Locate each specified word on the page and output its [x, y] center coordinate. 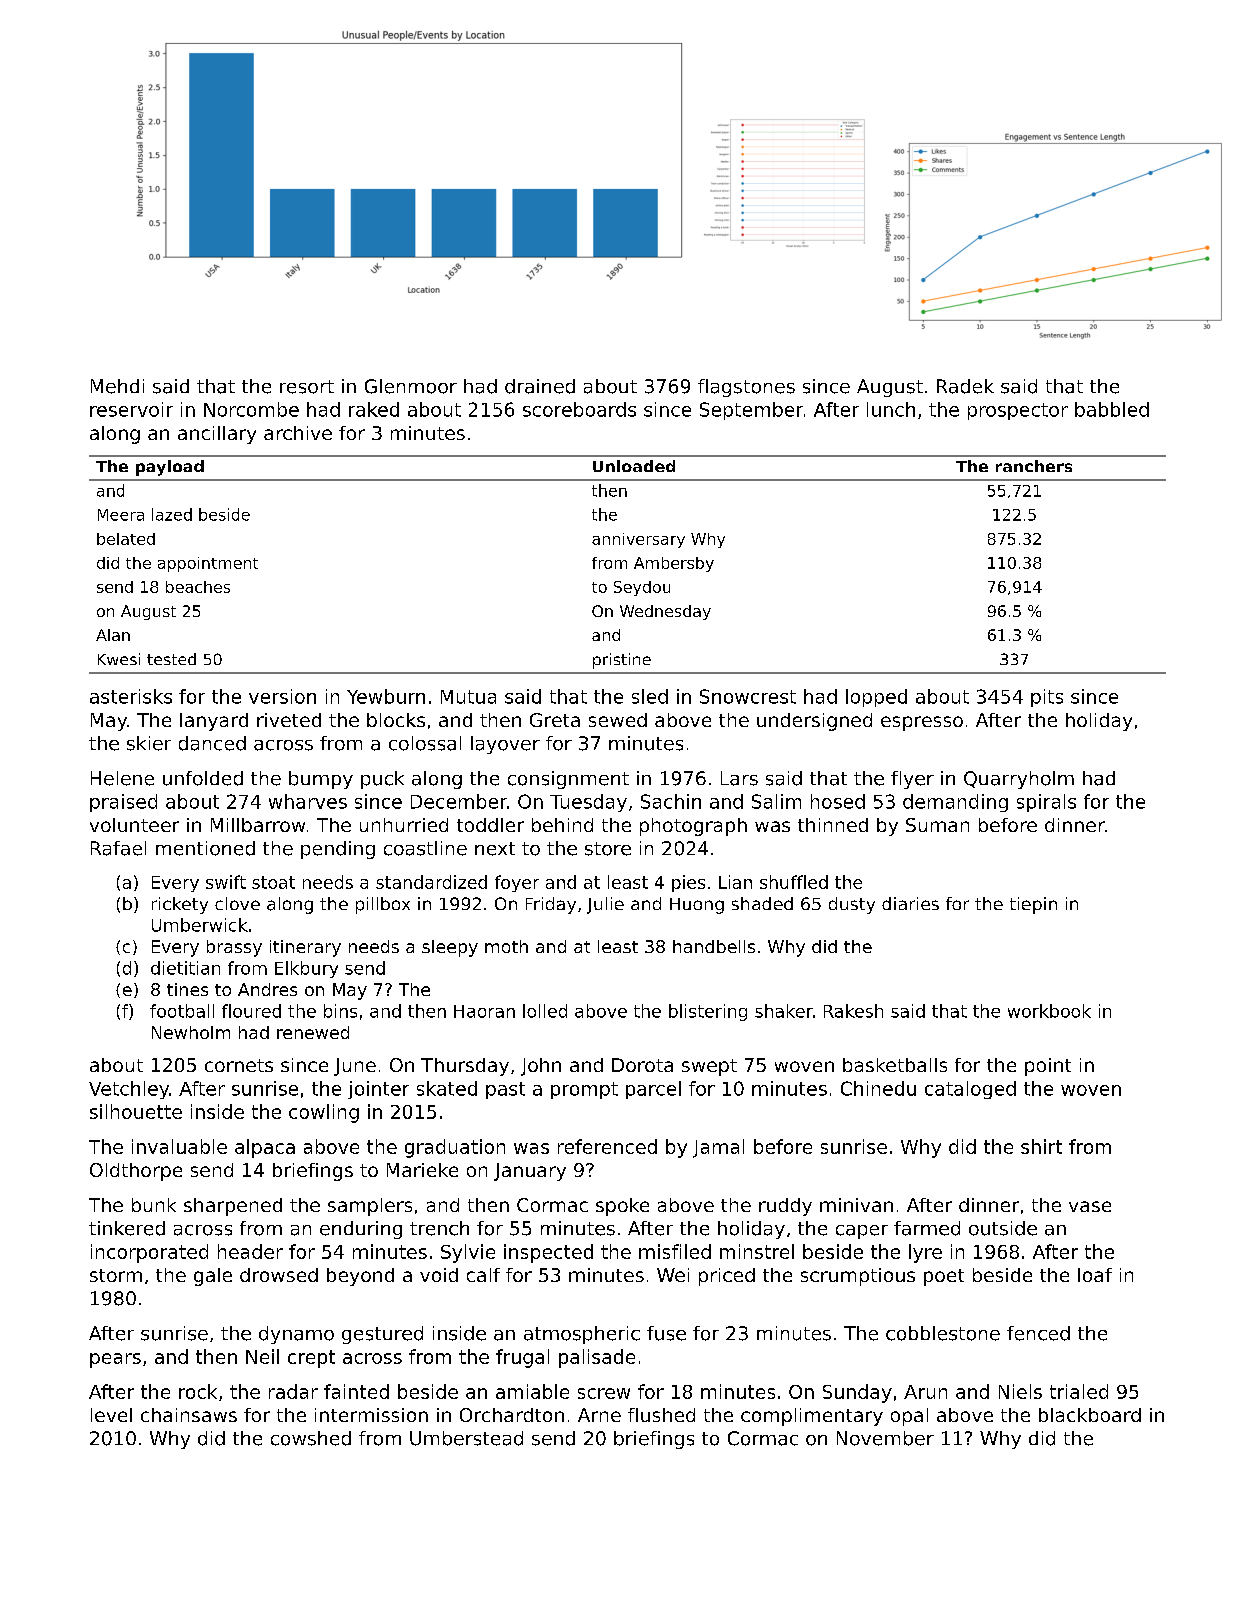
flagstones [746, 388]
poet [944, 1277]
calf [483, 1275]
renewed [313, 1032]
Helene [122, 778]
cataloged [970, 1090]
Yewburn [386, 696]
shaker [784, 1011]
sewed [618, 720]
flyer [912, 780]
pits [1047, 698]
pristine [622, 661]
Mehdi [117, 386]
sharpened [233, 1207]
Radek [965, 386]
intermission [371, 1415]
